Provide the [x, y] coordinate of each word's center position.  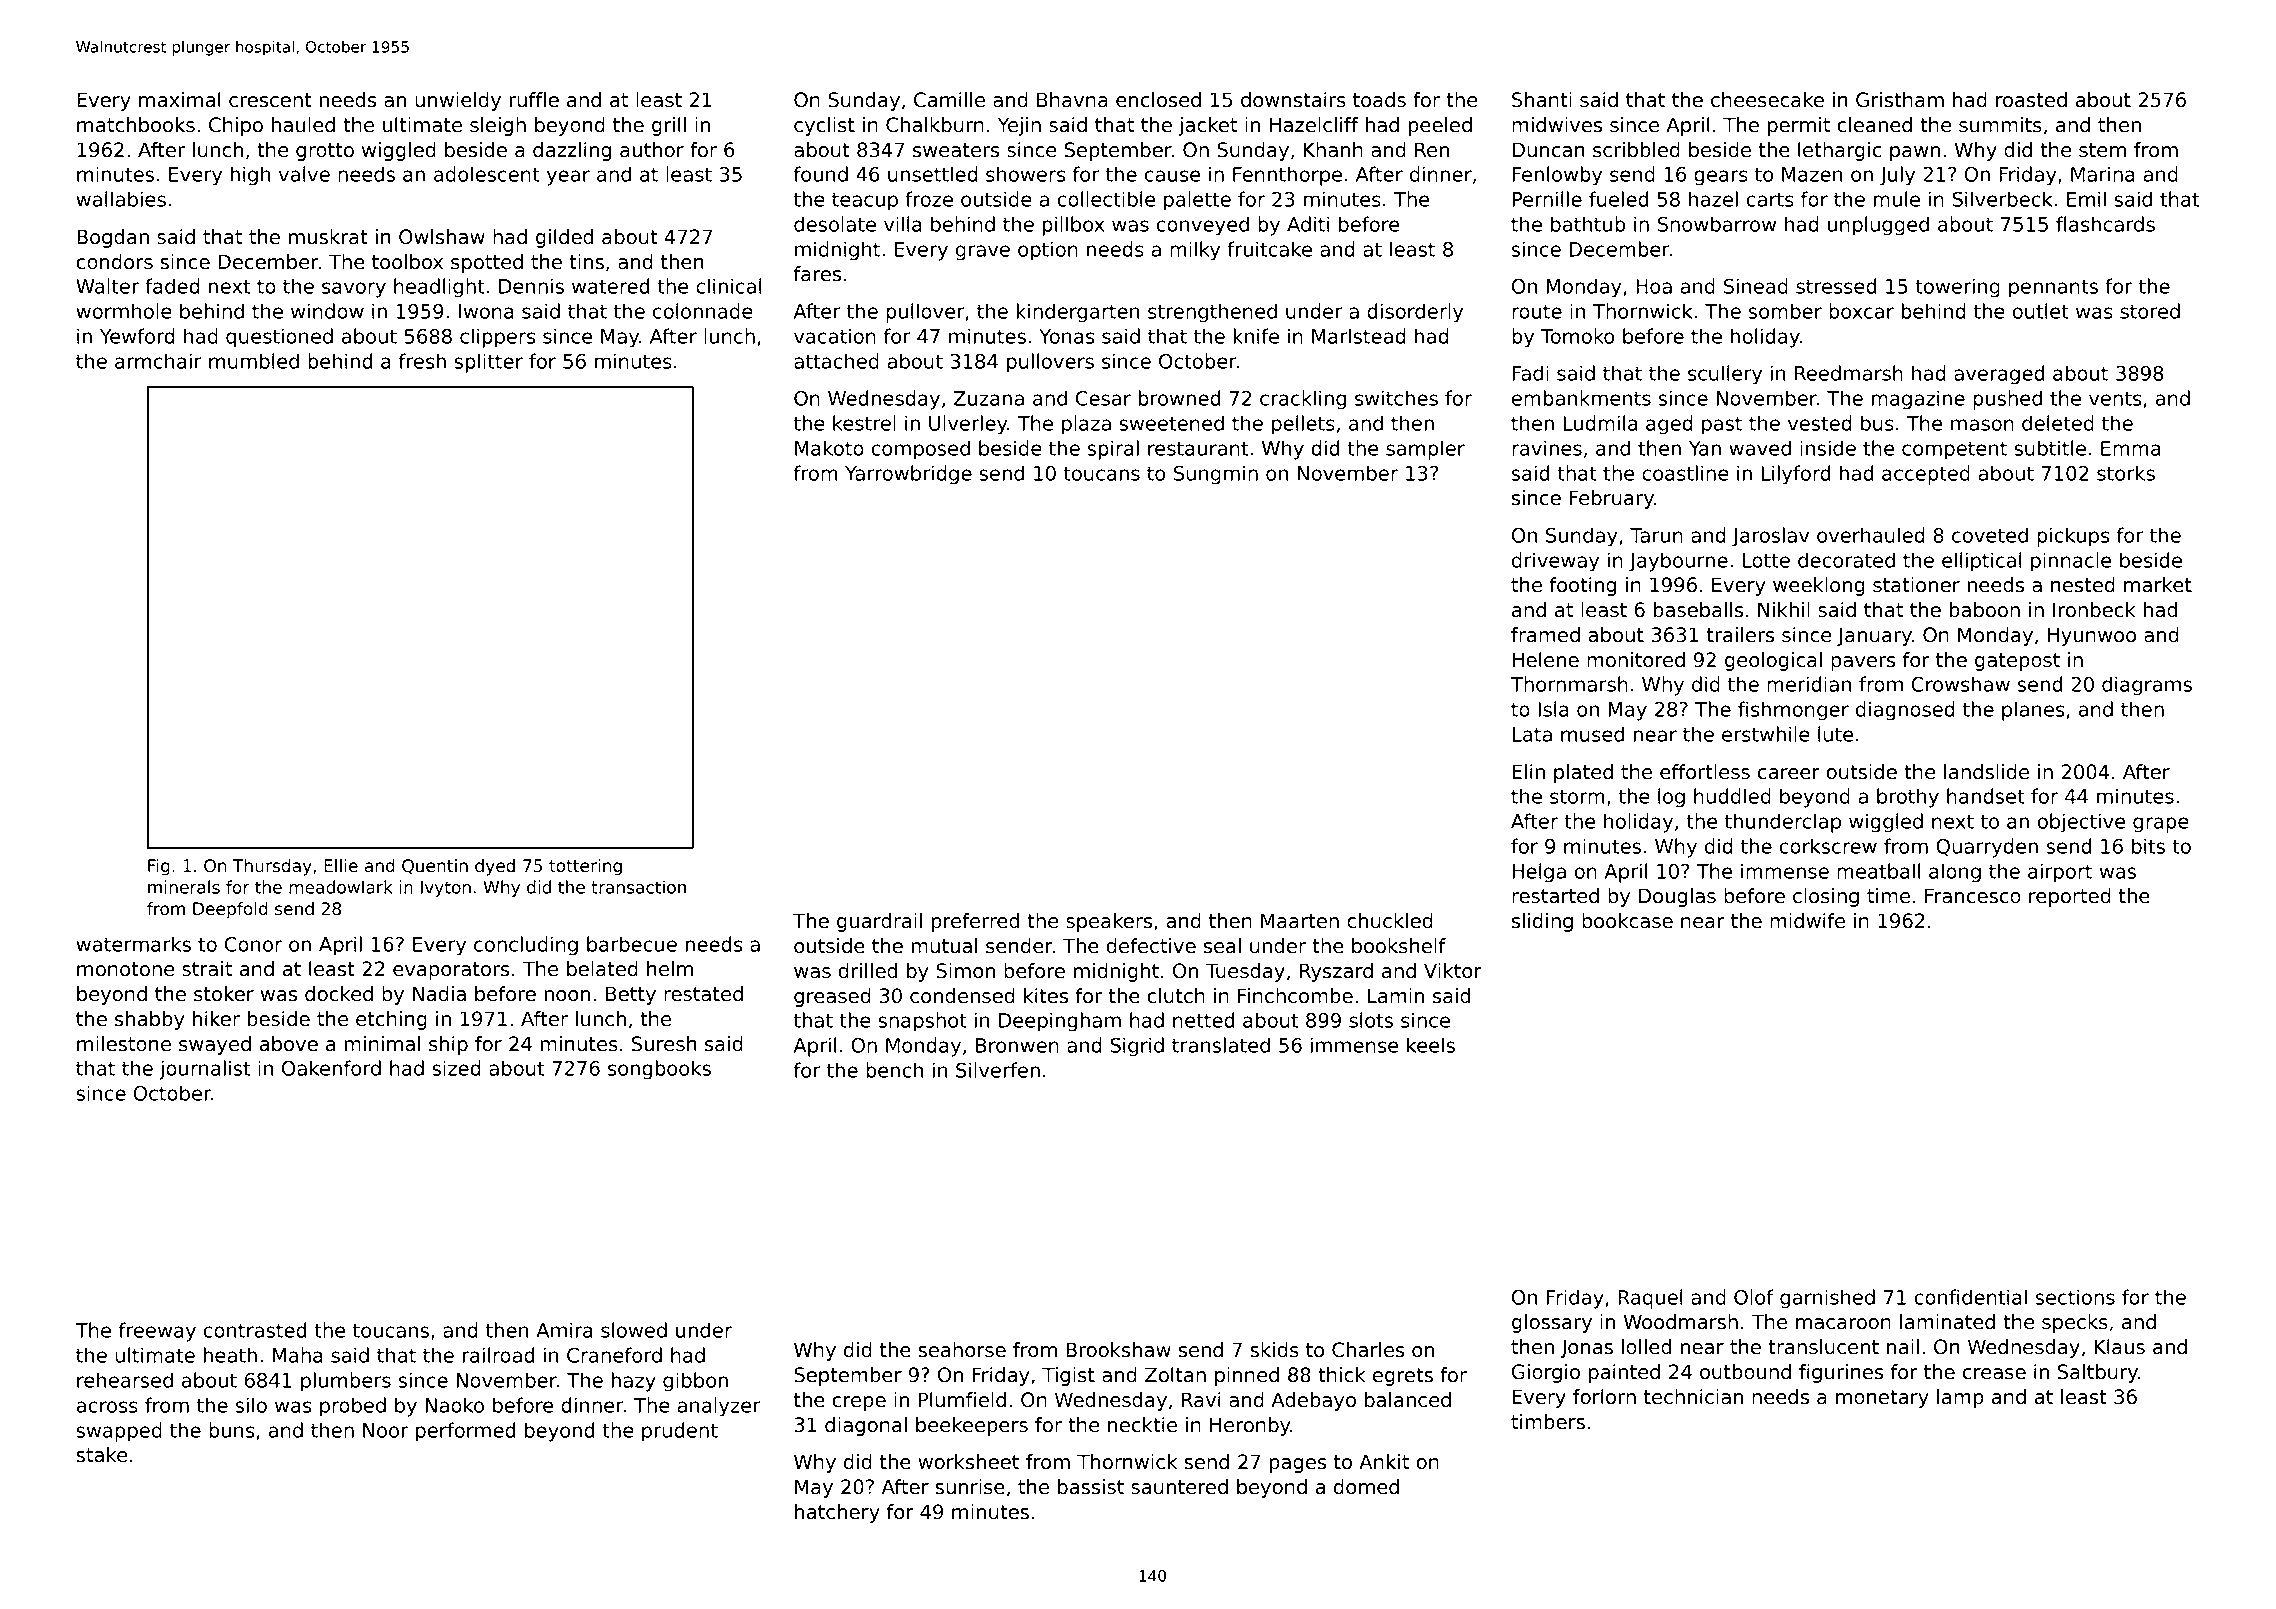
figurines [1841, 1373]
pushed [2007, 400]
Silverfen [998, 1070]
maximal [180, 100]
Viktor [1453, 971]
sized [456, 1068]
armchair [158, 361]
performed [465, 1432]
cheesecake [1767, 100]
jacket [1207, 126]
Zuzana [989, 398]
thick [1341, 1375]
